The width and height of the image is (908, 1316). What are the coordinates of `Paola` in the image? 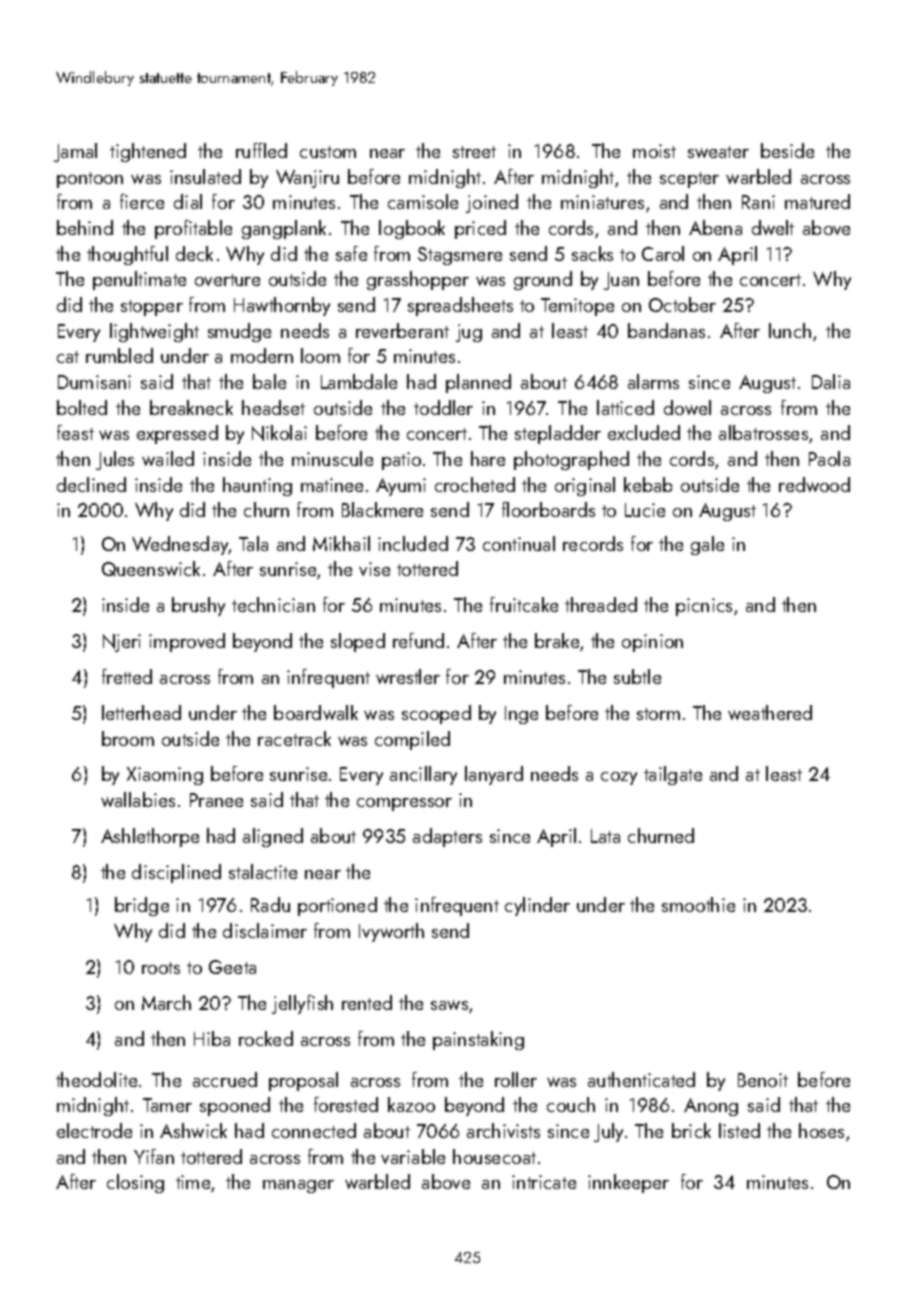 It's located at (829, 458).
